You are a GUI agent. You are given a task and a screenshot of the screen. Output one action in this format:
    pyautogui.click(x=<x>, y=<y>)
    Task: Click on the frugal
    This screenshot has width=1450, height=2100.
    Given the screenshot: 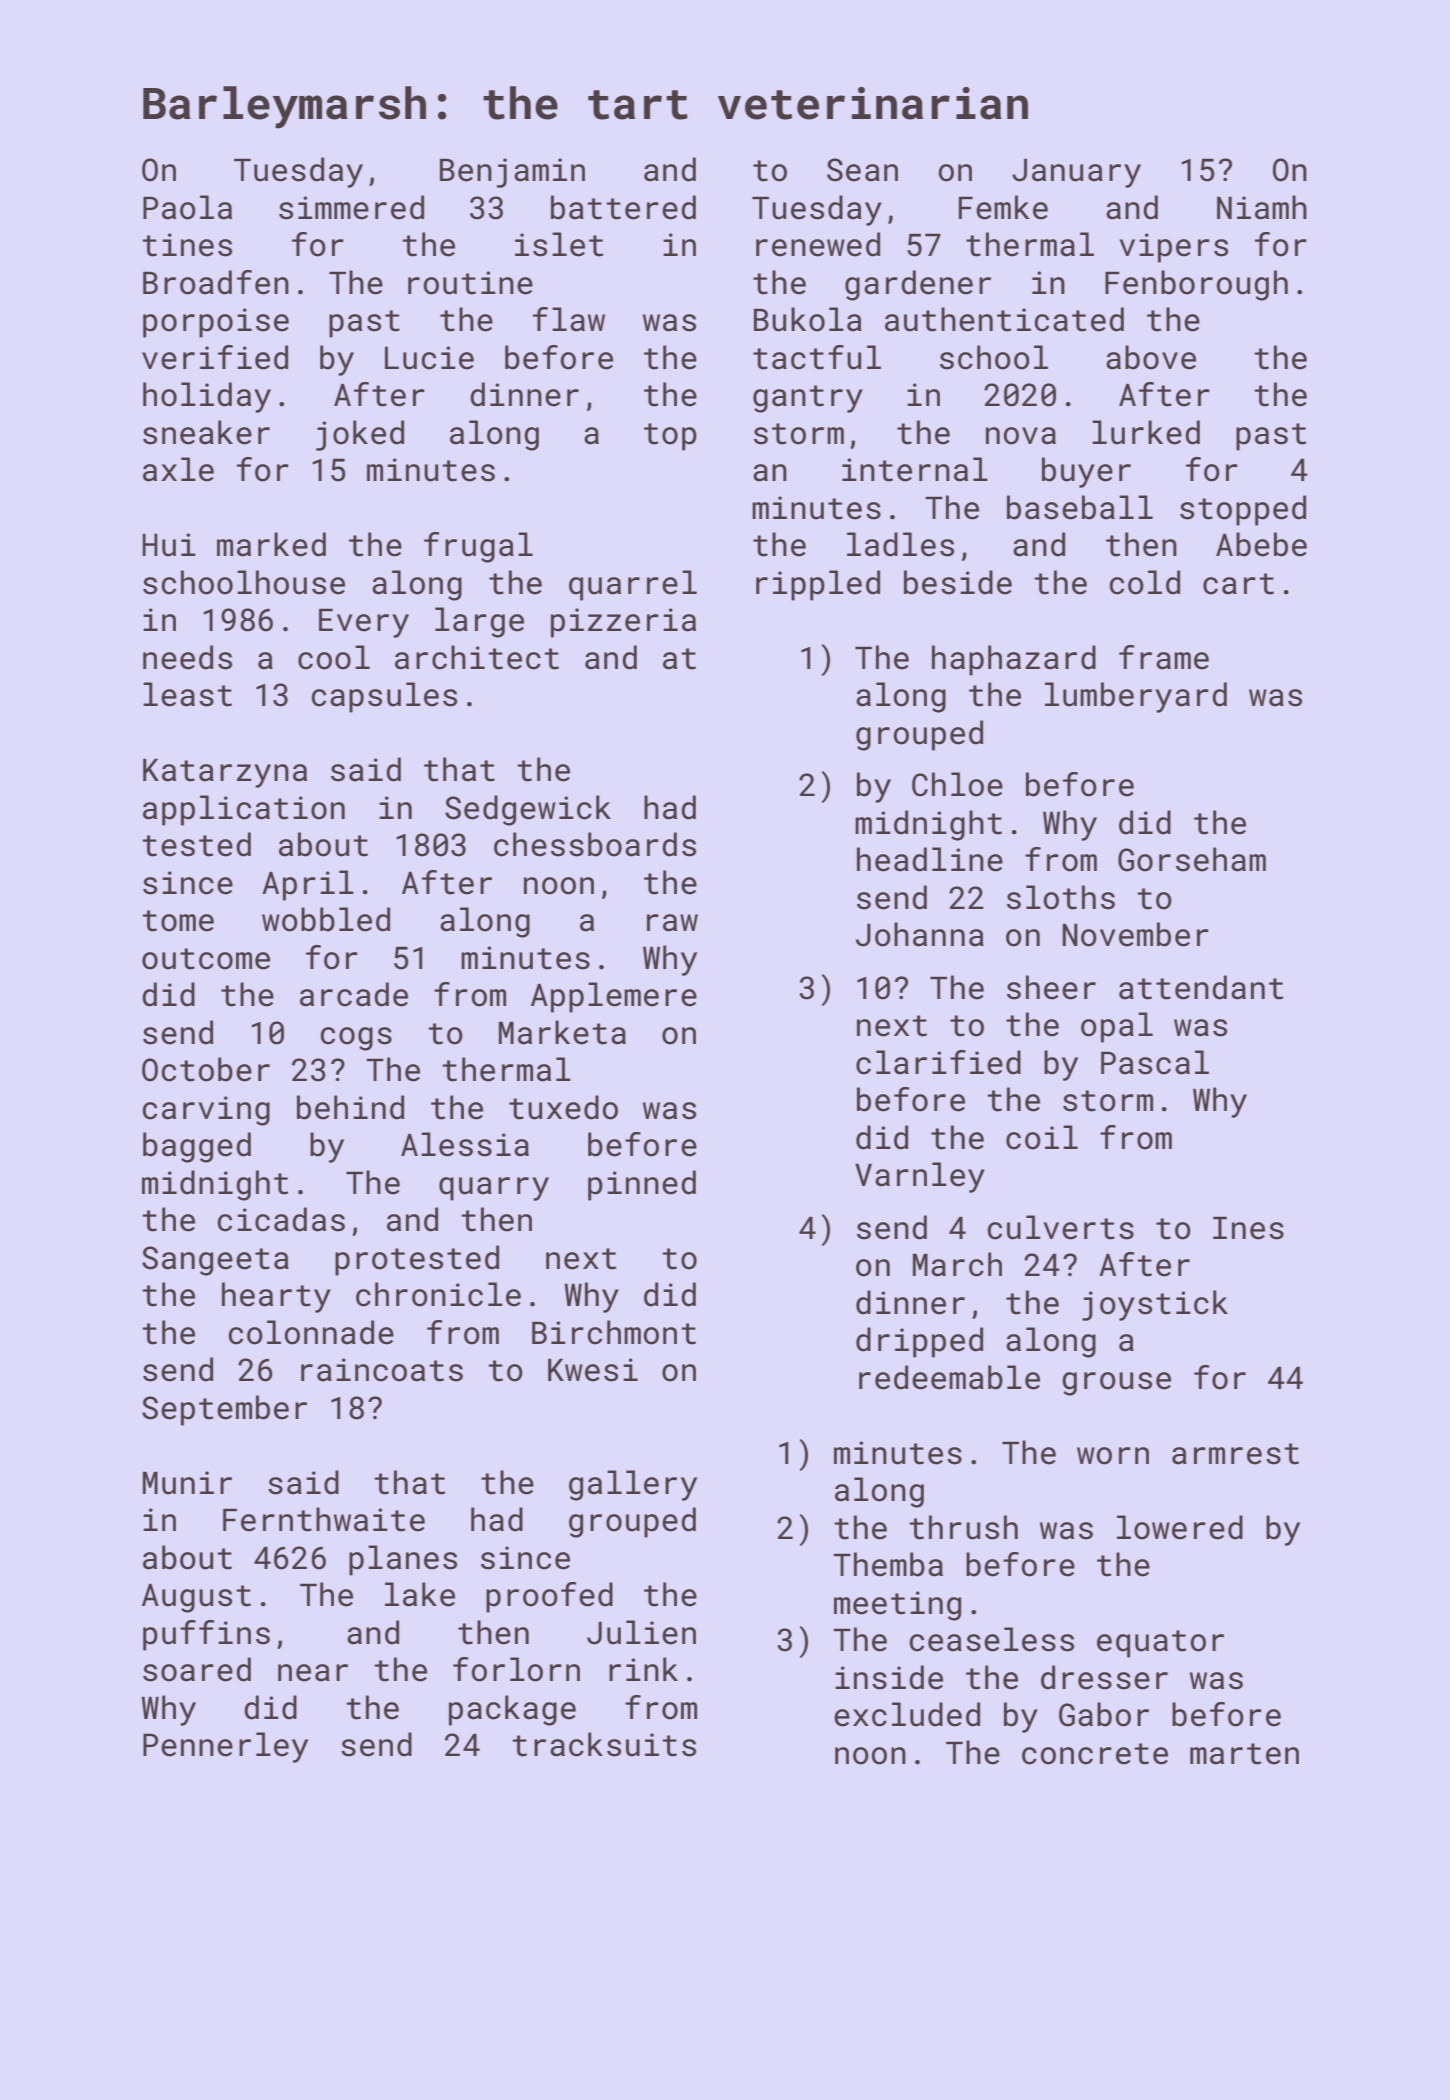 What is the action you would take?
    pyautogui.click(x=478, y=547)
